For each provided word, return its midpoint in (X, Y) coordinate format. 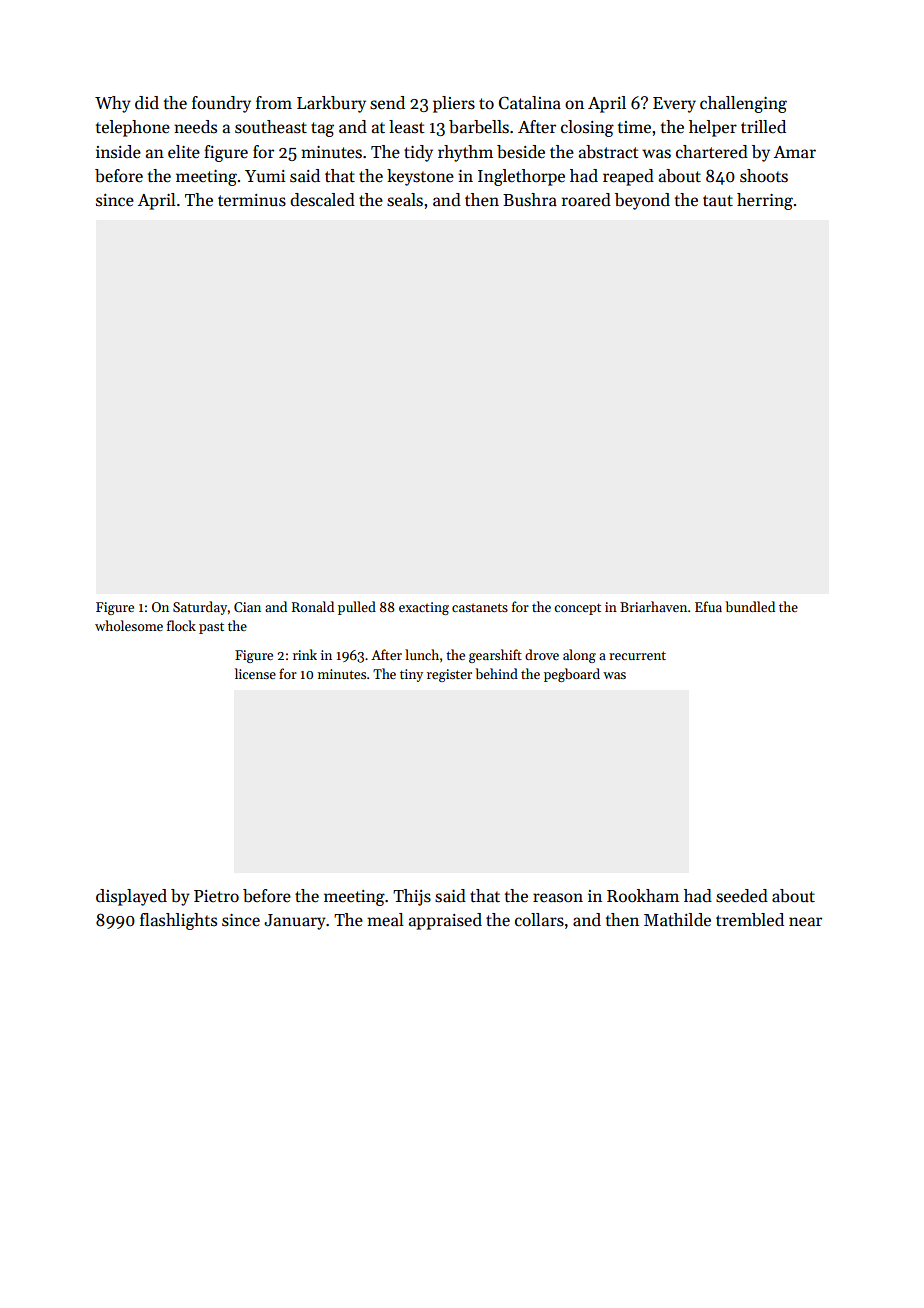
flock (181, 625)
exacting (424, 608)
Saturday (200, 608)
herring (765, 201)
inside (118, 152)
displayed (131, 897)
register (449, 675)
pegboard (572, 675)
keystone (420, 177)
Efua (708, 606)
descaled (322, 200)
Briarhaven (653, 606)
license (255, 673)
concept (577, 609)
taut (718, 201)
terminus (252, 200)
